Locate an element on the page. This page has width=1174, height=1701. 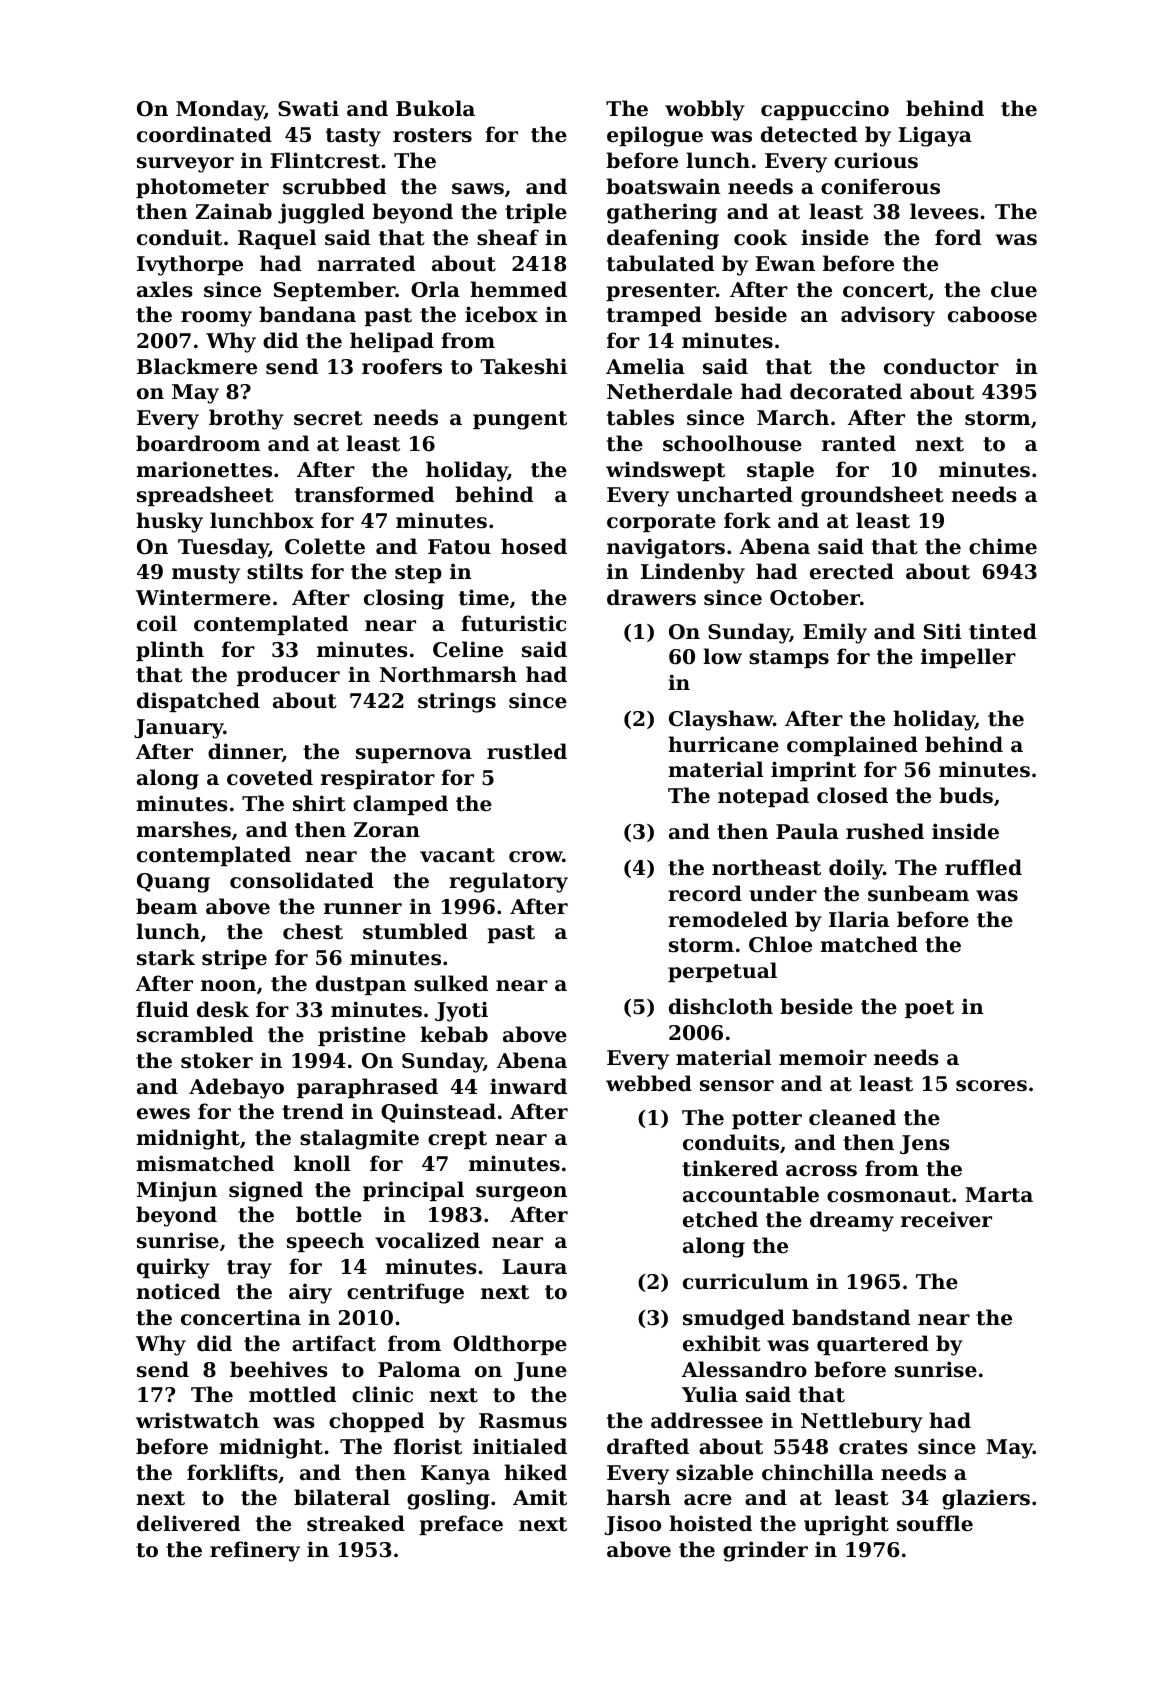
Ligaya is located at coordinates (935, 136).
